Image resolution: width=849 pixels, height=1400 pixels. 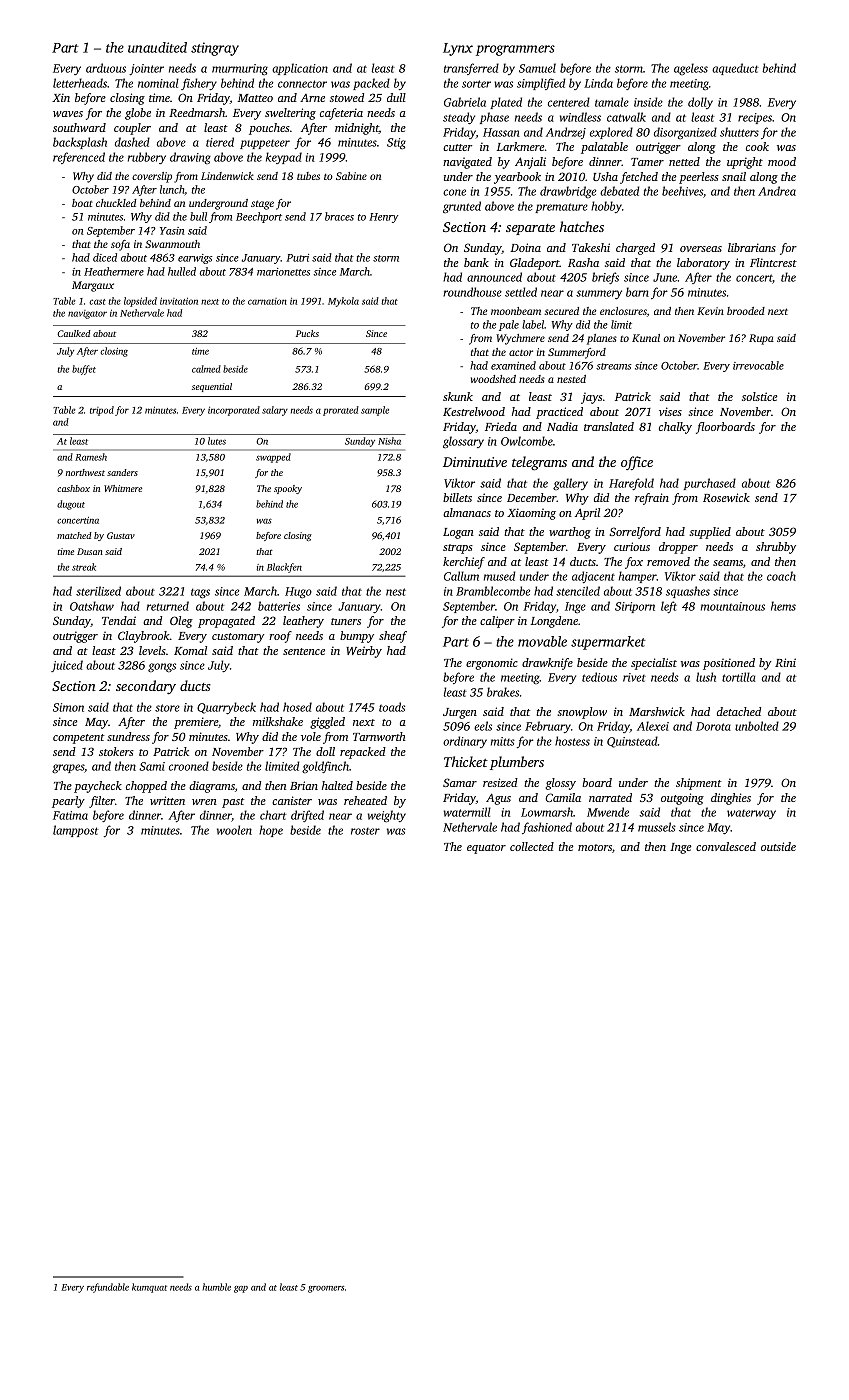 What do you see at coordinates (312, 98) in the page?
I see `Arne` at bounding box center [312, 98].
